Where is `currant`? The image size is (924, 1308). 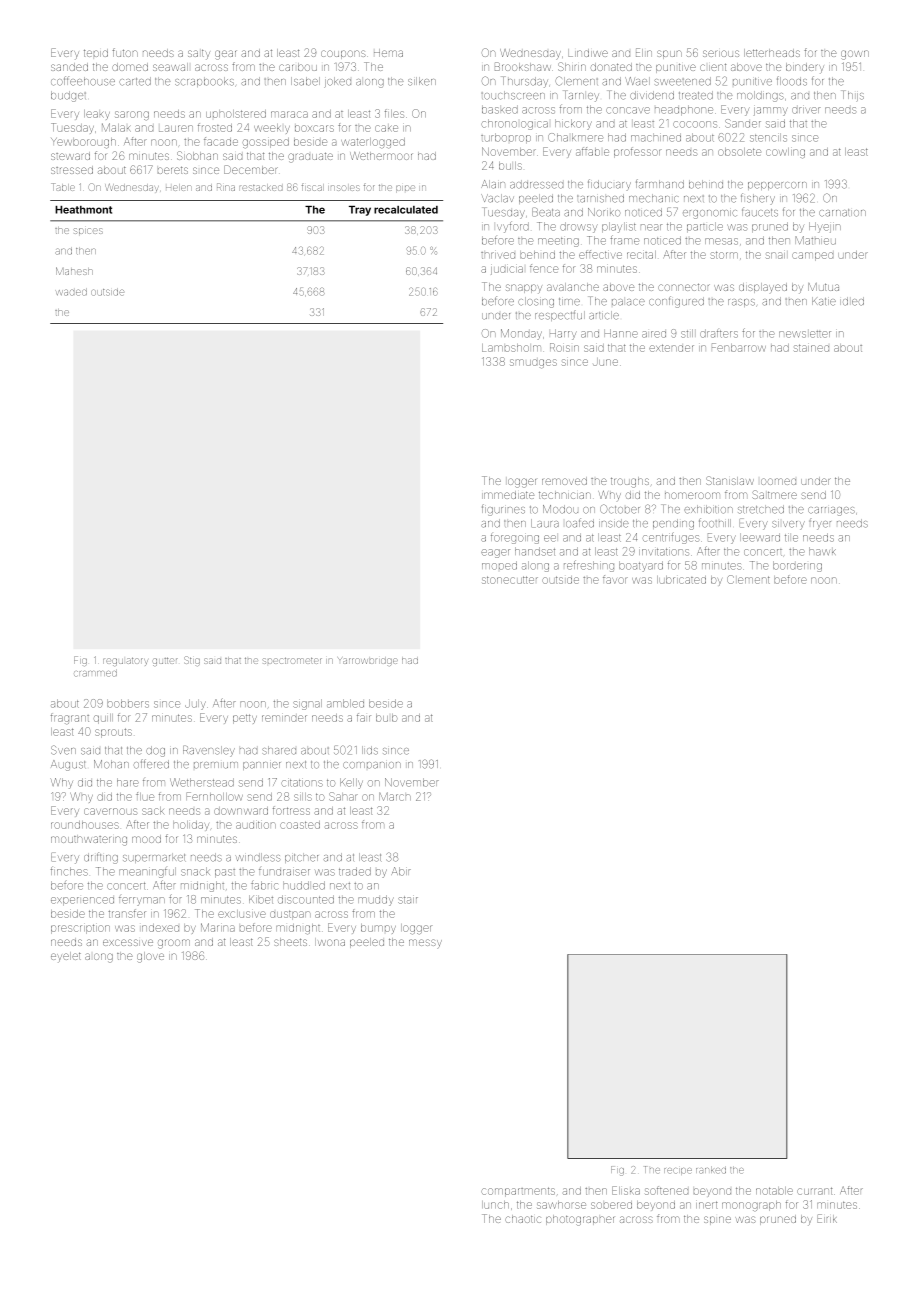
currant is located at coordinates (814, 1191).
